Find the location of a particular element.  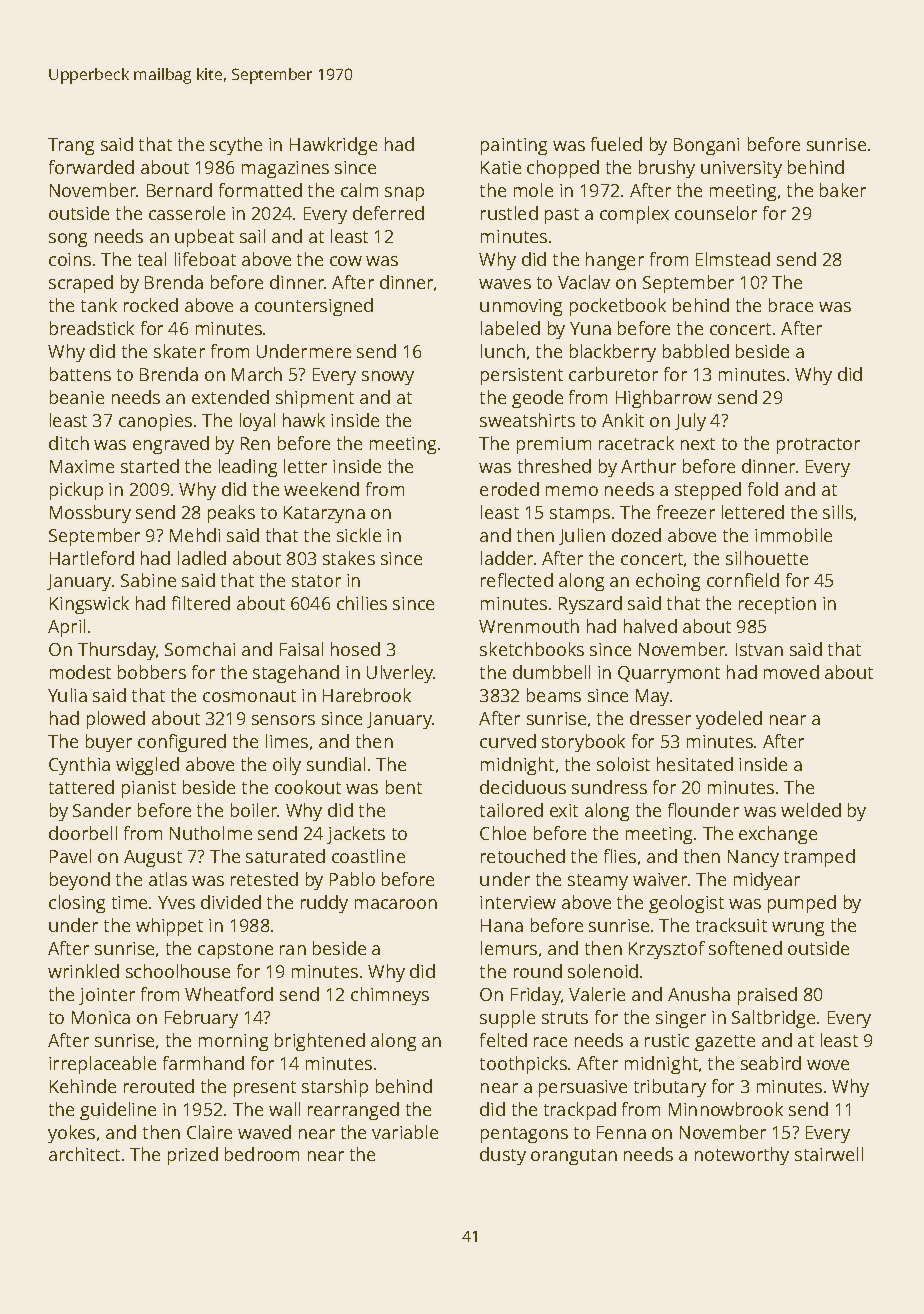

sills is located at coordinates (838, 512).
